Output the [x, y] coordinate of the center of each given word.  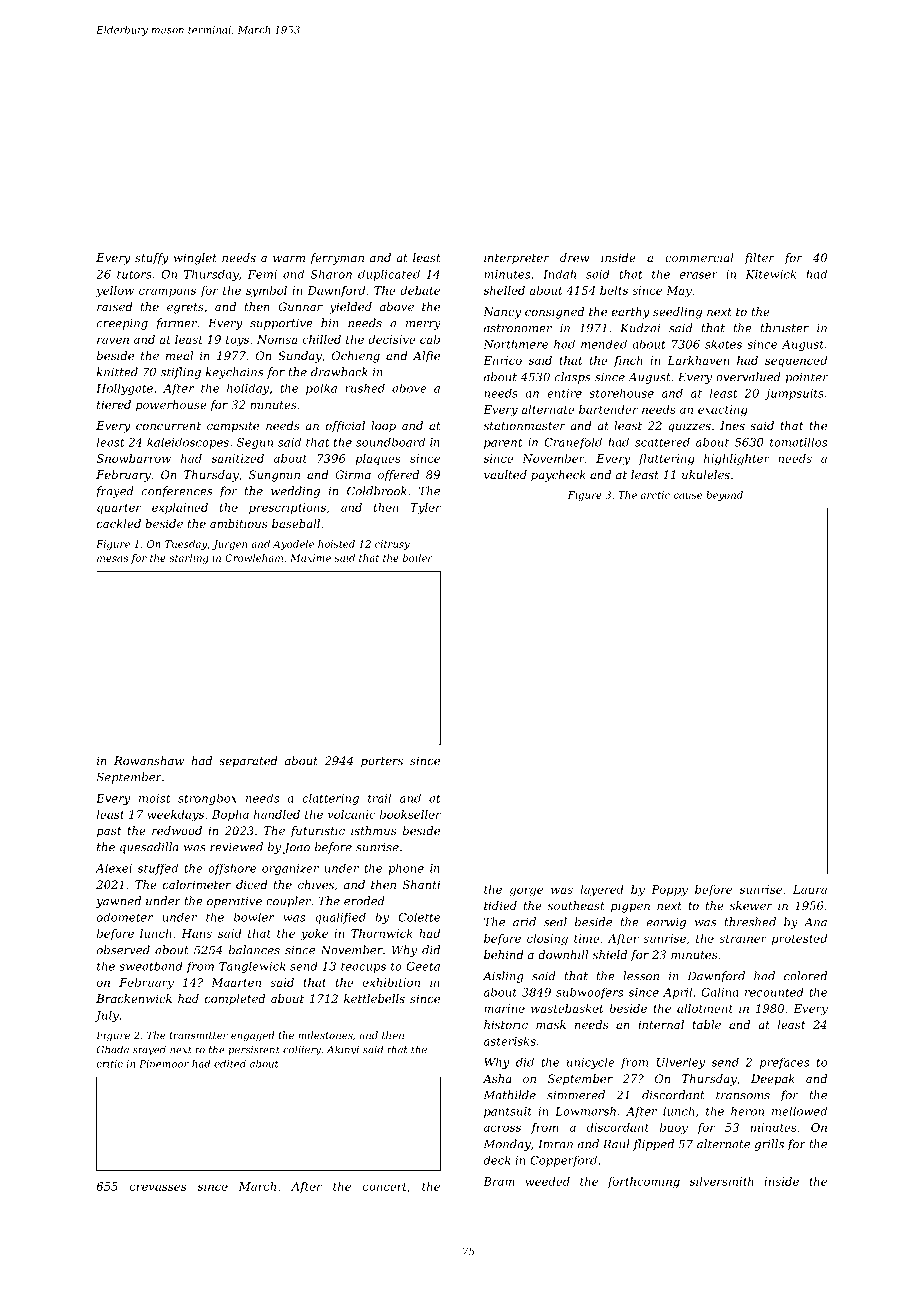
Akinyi [343, 1050]
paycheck [558, 476]
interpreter [517, 259]
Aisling [503, 977]
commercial [699, 257]
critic [109, 1064]
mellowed [799, 1111]
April [677, 993]
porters [382, 762]
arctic [655, 495]
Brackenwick [134, 998]
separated [248, 761]
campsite [233, 426]
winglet [195, 259]
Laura [810, 889]
